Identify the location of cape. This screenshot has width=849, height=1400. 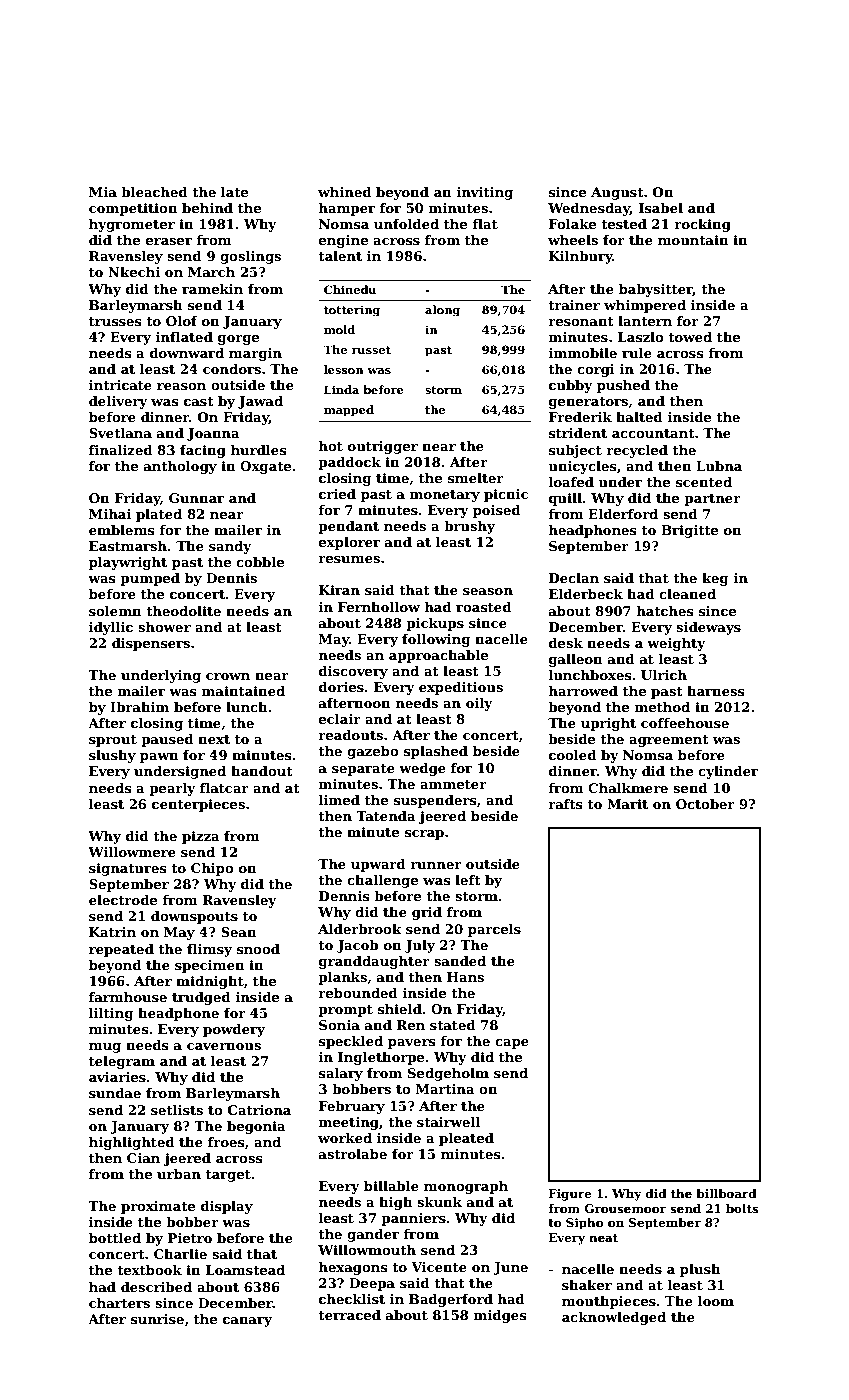
(512, 1044).
